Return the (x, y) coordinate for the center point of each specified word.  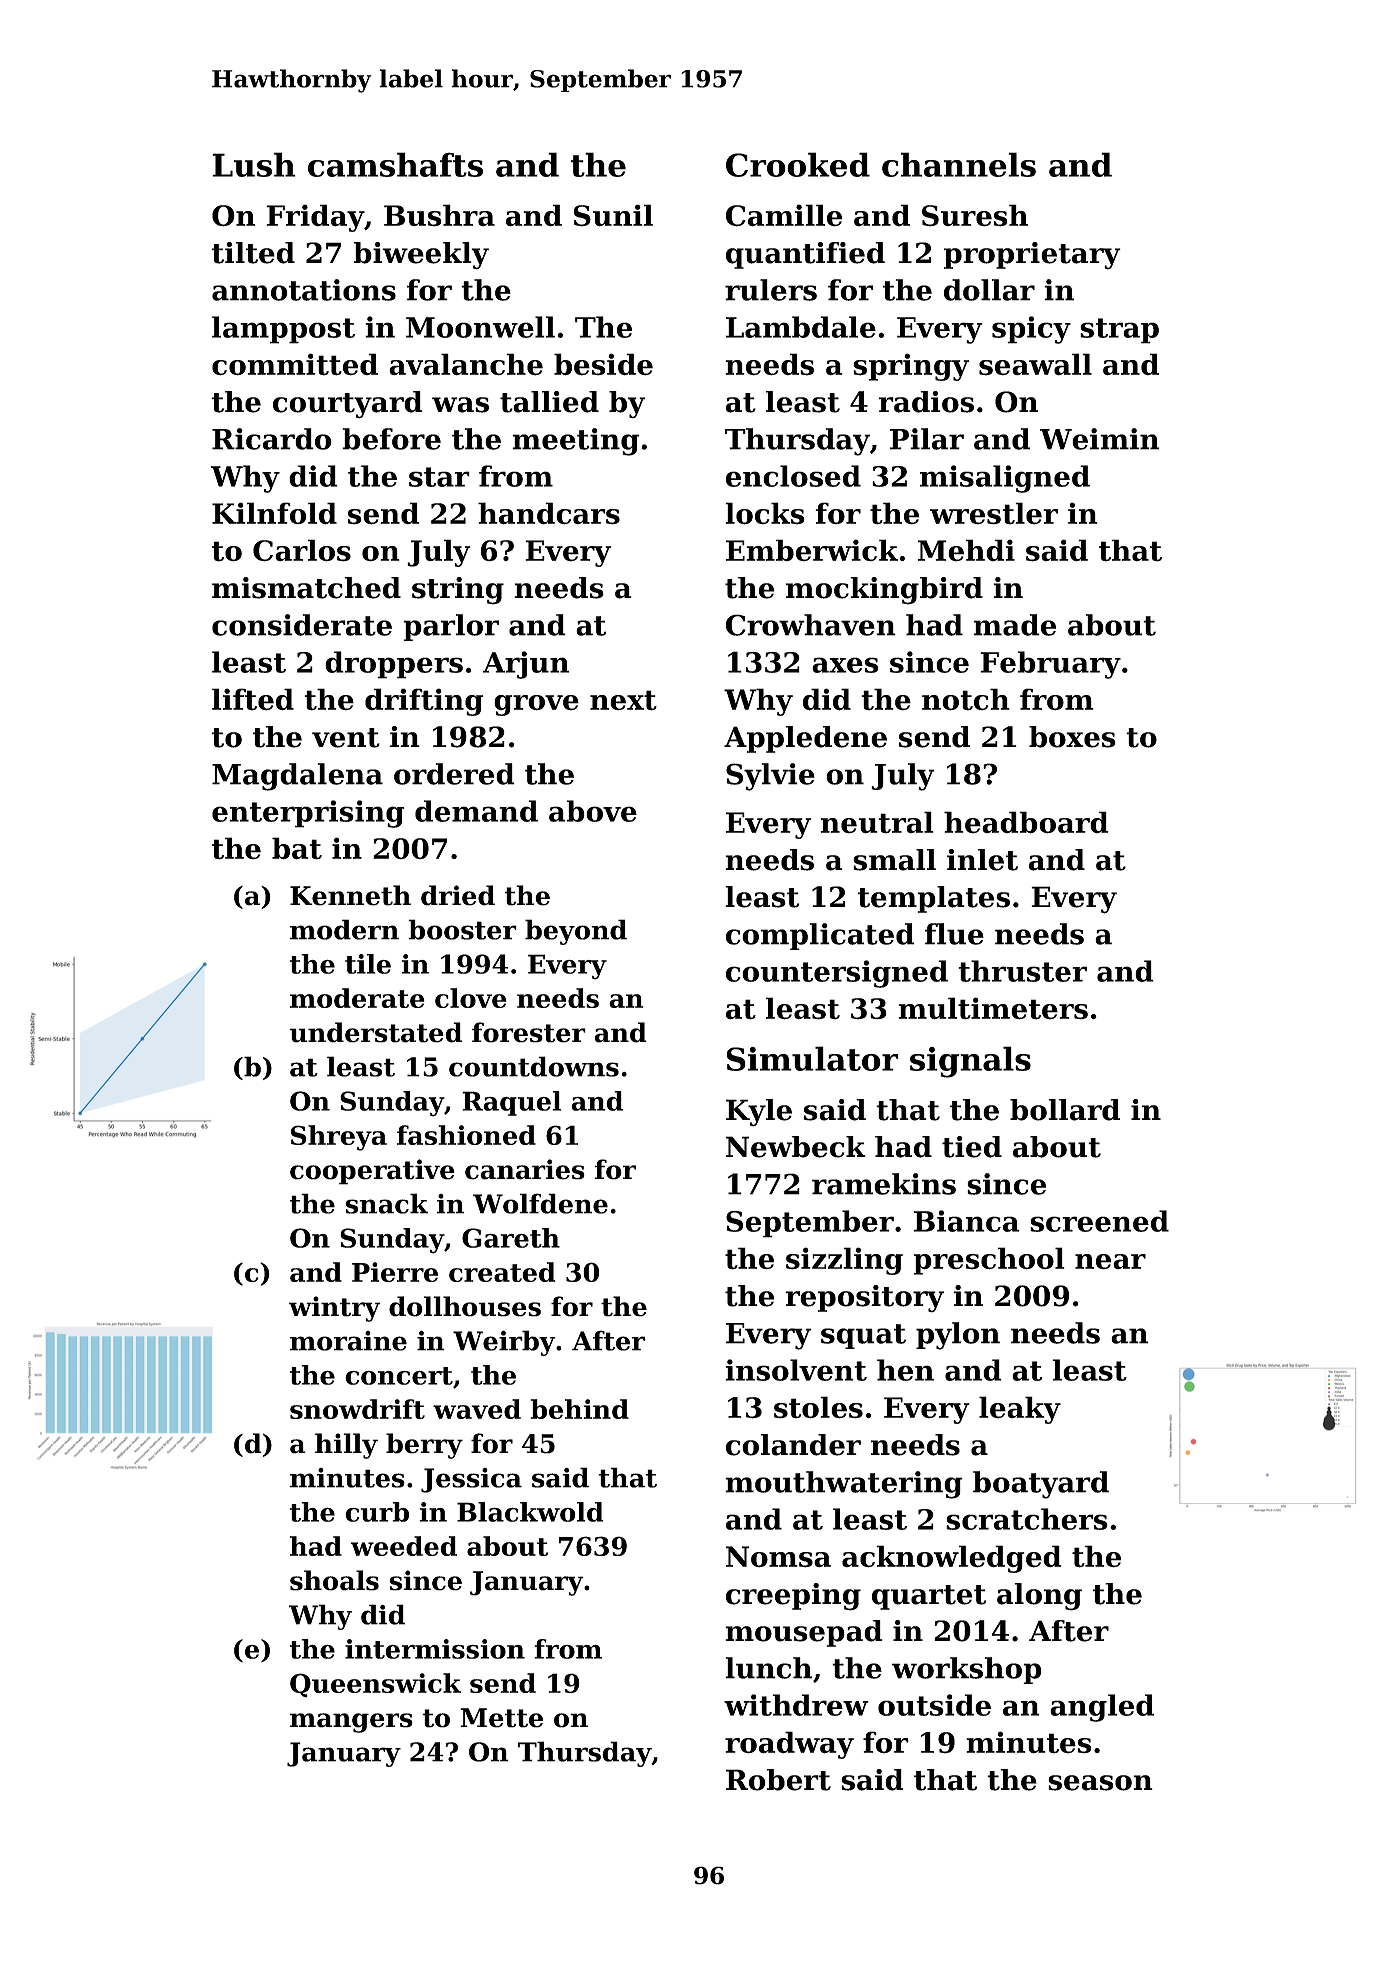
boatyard (1041, 1485)
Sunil (613, 215)
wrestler (994, 513)
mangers (351, 1723)
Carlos (302, 550)
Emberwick (812, 550)
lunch (768, 1668)
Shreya (339, 1138)
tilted (253, 253)
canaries (525, 1169)
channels (959, 164)
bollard (1065, 1110)
